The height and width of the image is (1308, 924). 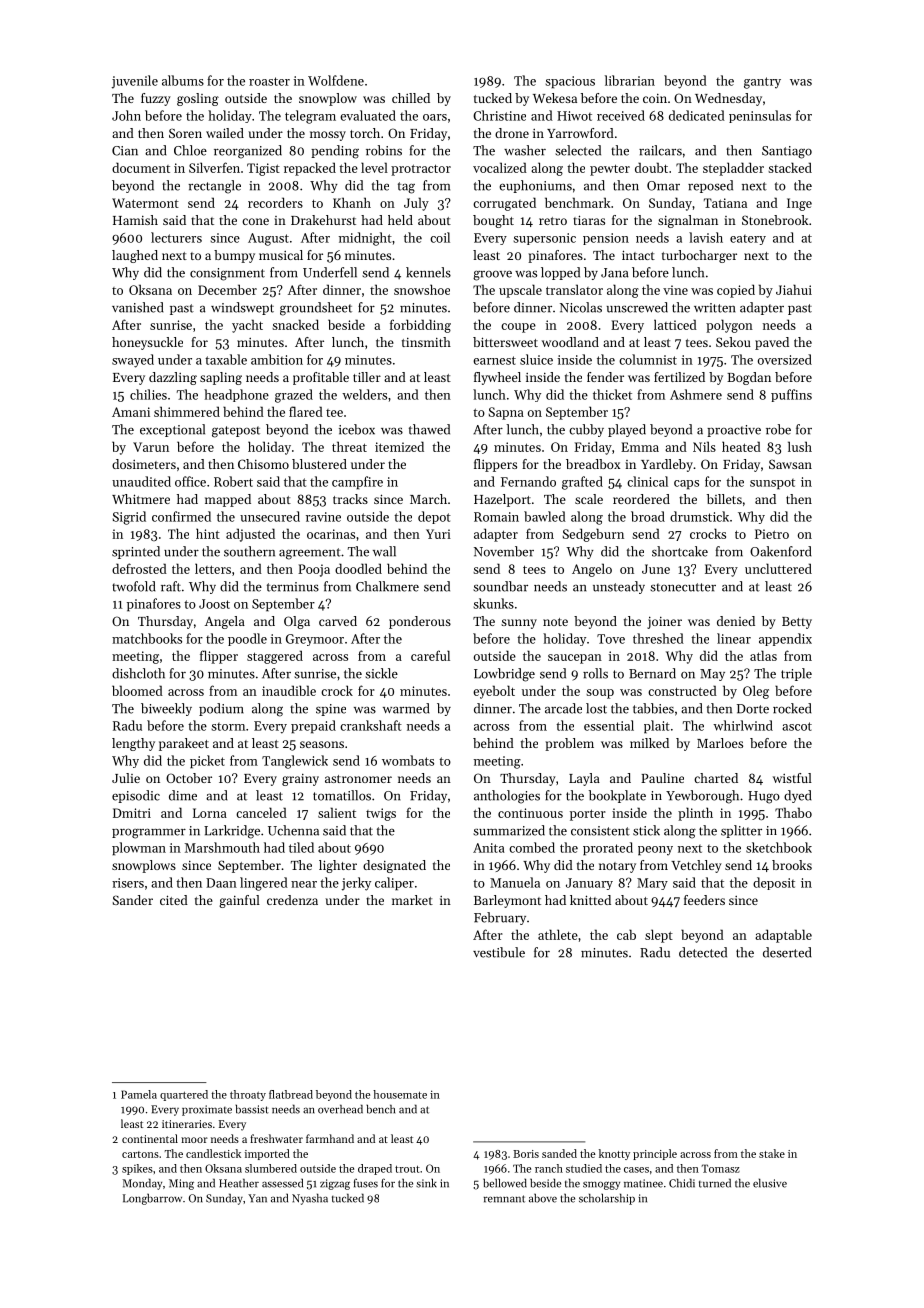 What do you see at coordinates (791, 395) in the image?
I see `puffins` at bounding box center [791, 395].
